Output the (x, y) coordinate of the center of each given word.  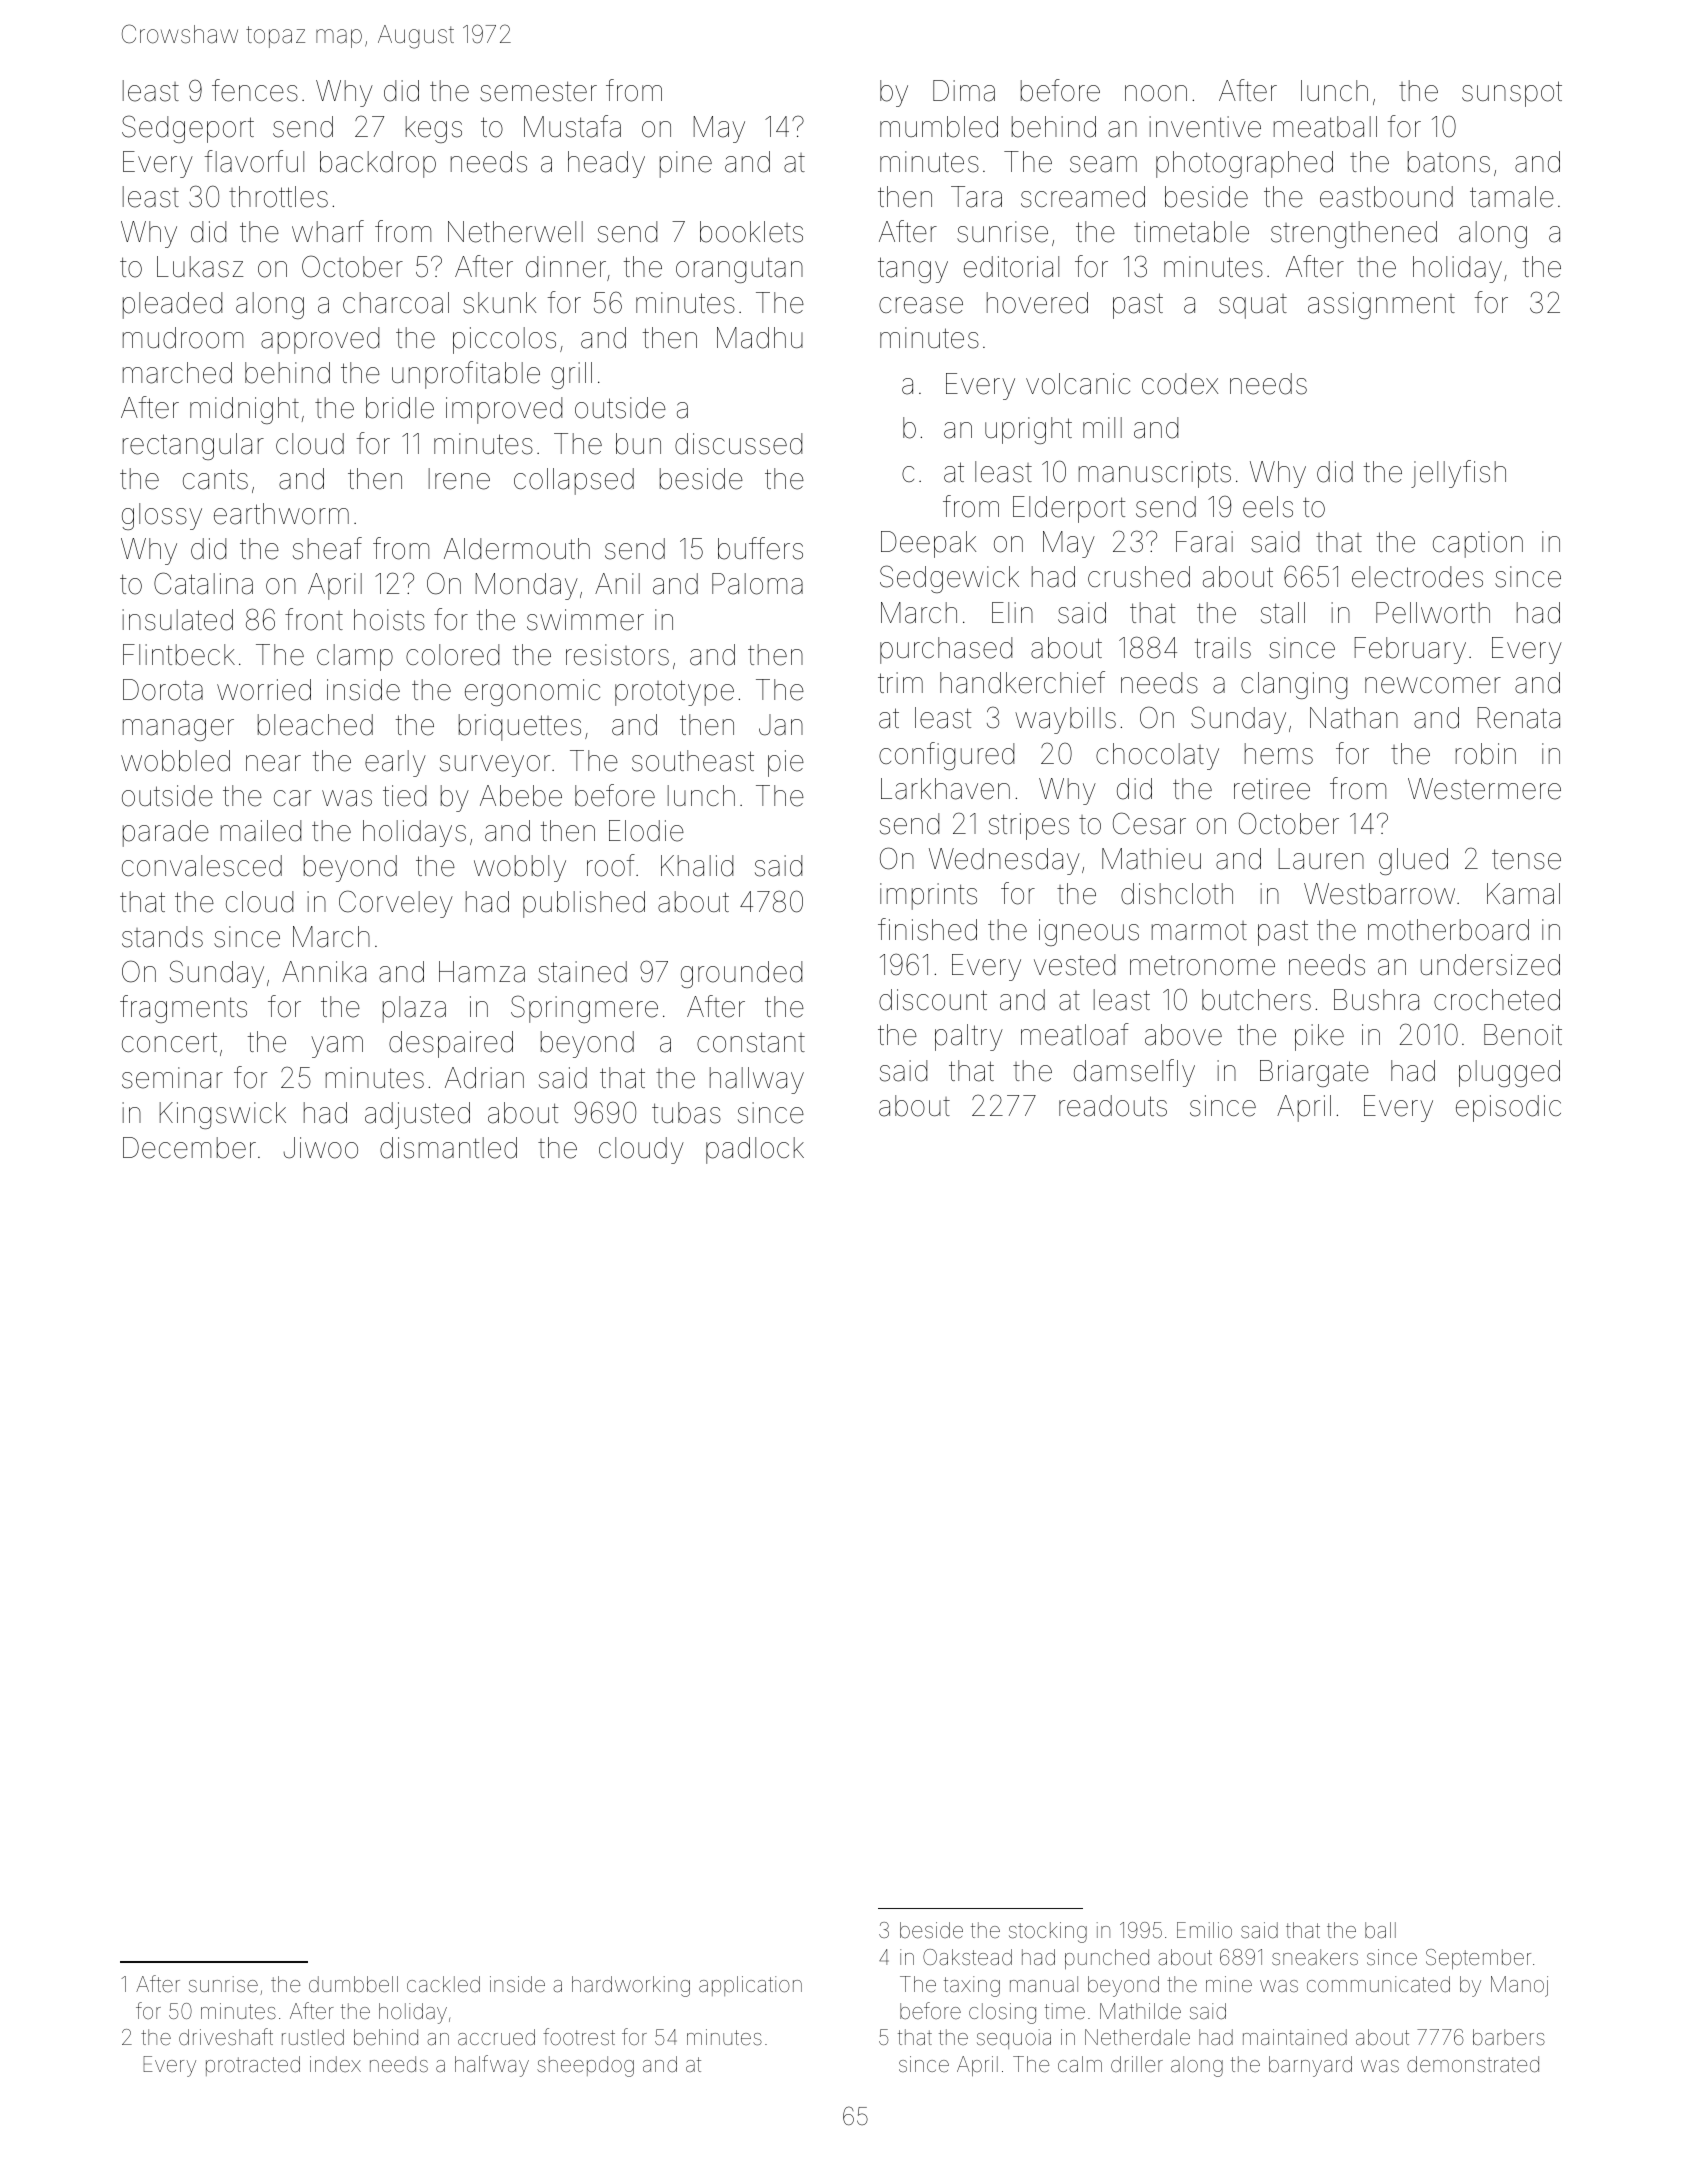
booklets (751, 232)
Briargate (1314, 1073)
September (1478, 1959)
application (750, 1986)
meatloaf (1075, 1034)
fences (255, 90)
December (189, 1148)
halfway (492, 2066)
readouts (1113, 1106)
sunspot (1512, 94)
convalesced (202, 866)
